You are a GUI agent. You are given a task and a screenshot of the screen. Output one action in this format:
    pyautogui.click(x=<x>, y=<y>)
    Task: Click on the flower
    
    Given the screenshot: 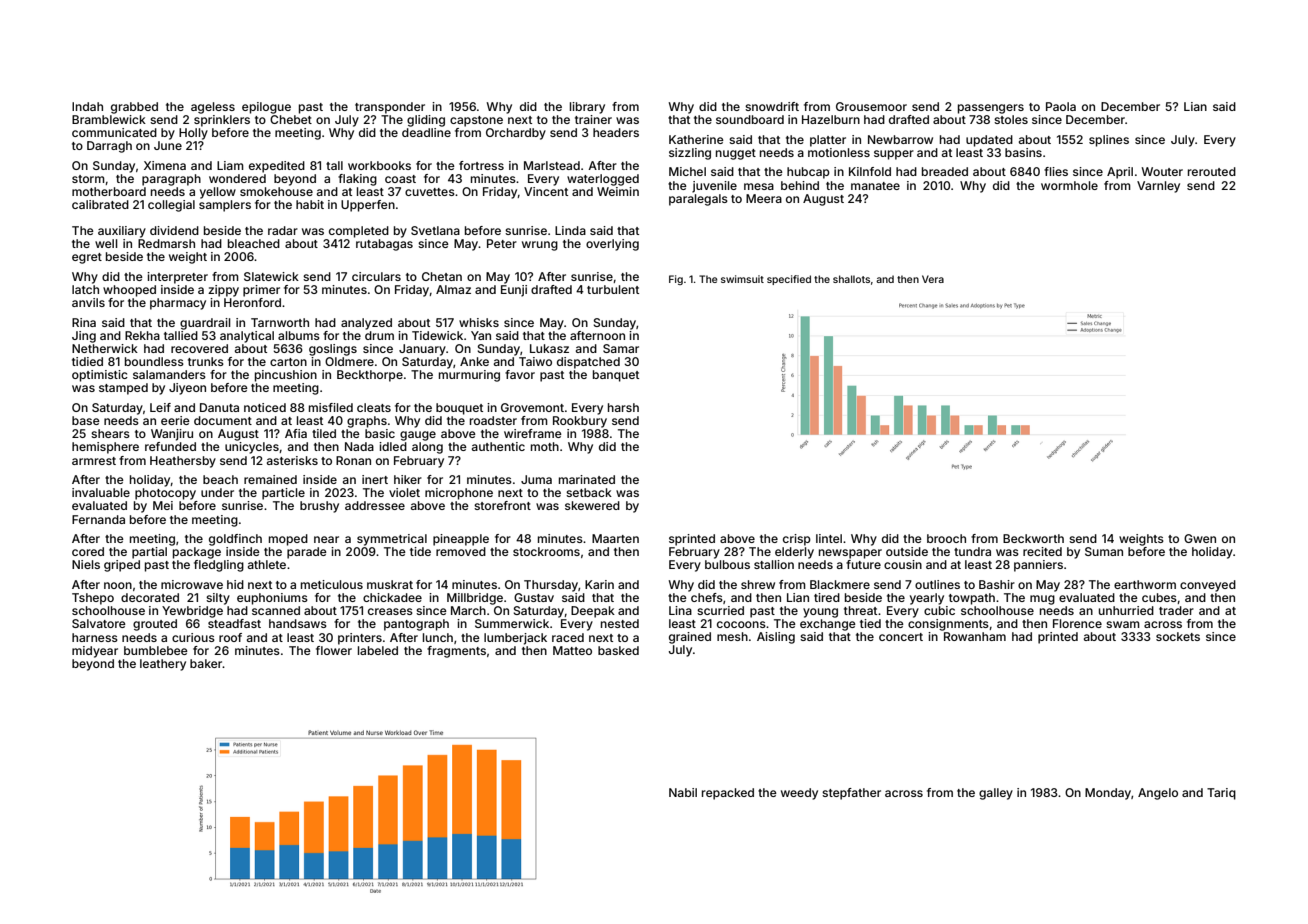 What is the action you would take?
    pyautogui.click(x=334, y=650)
